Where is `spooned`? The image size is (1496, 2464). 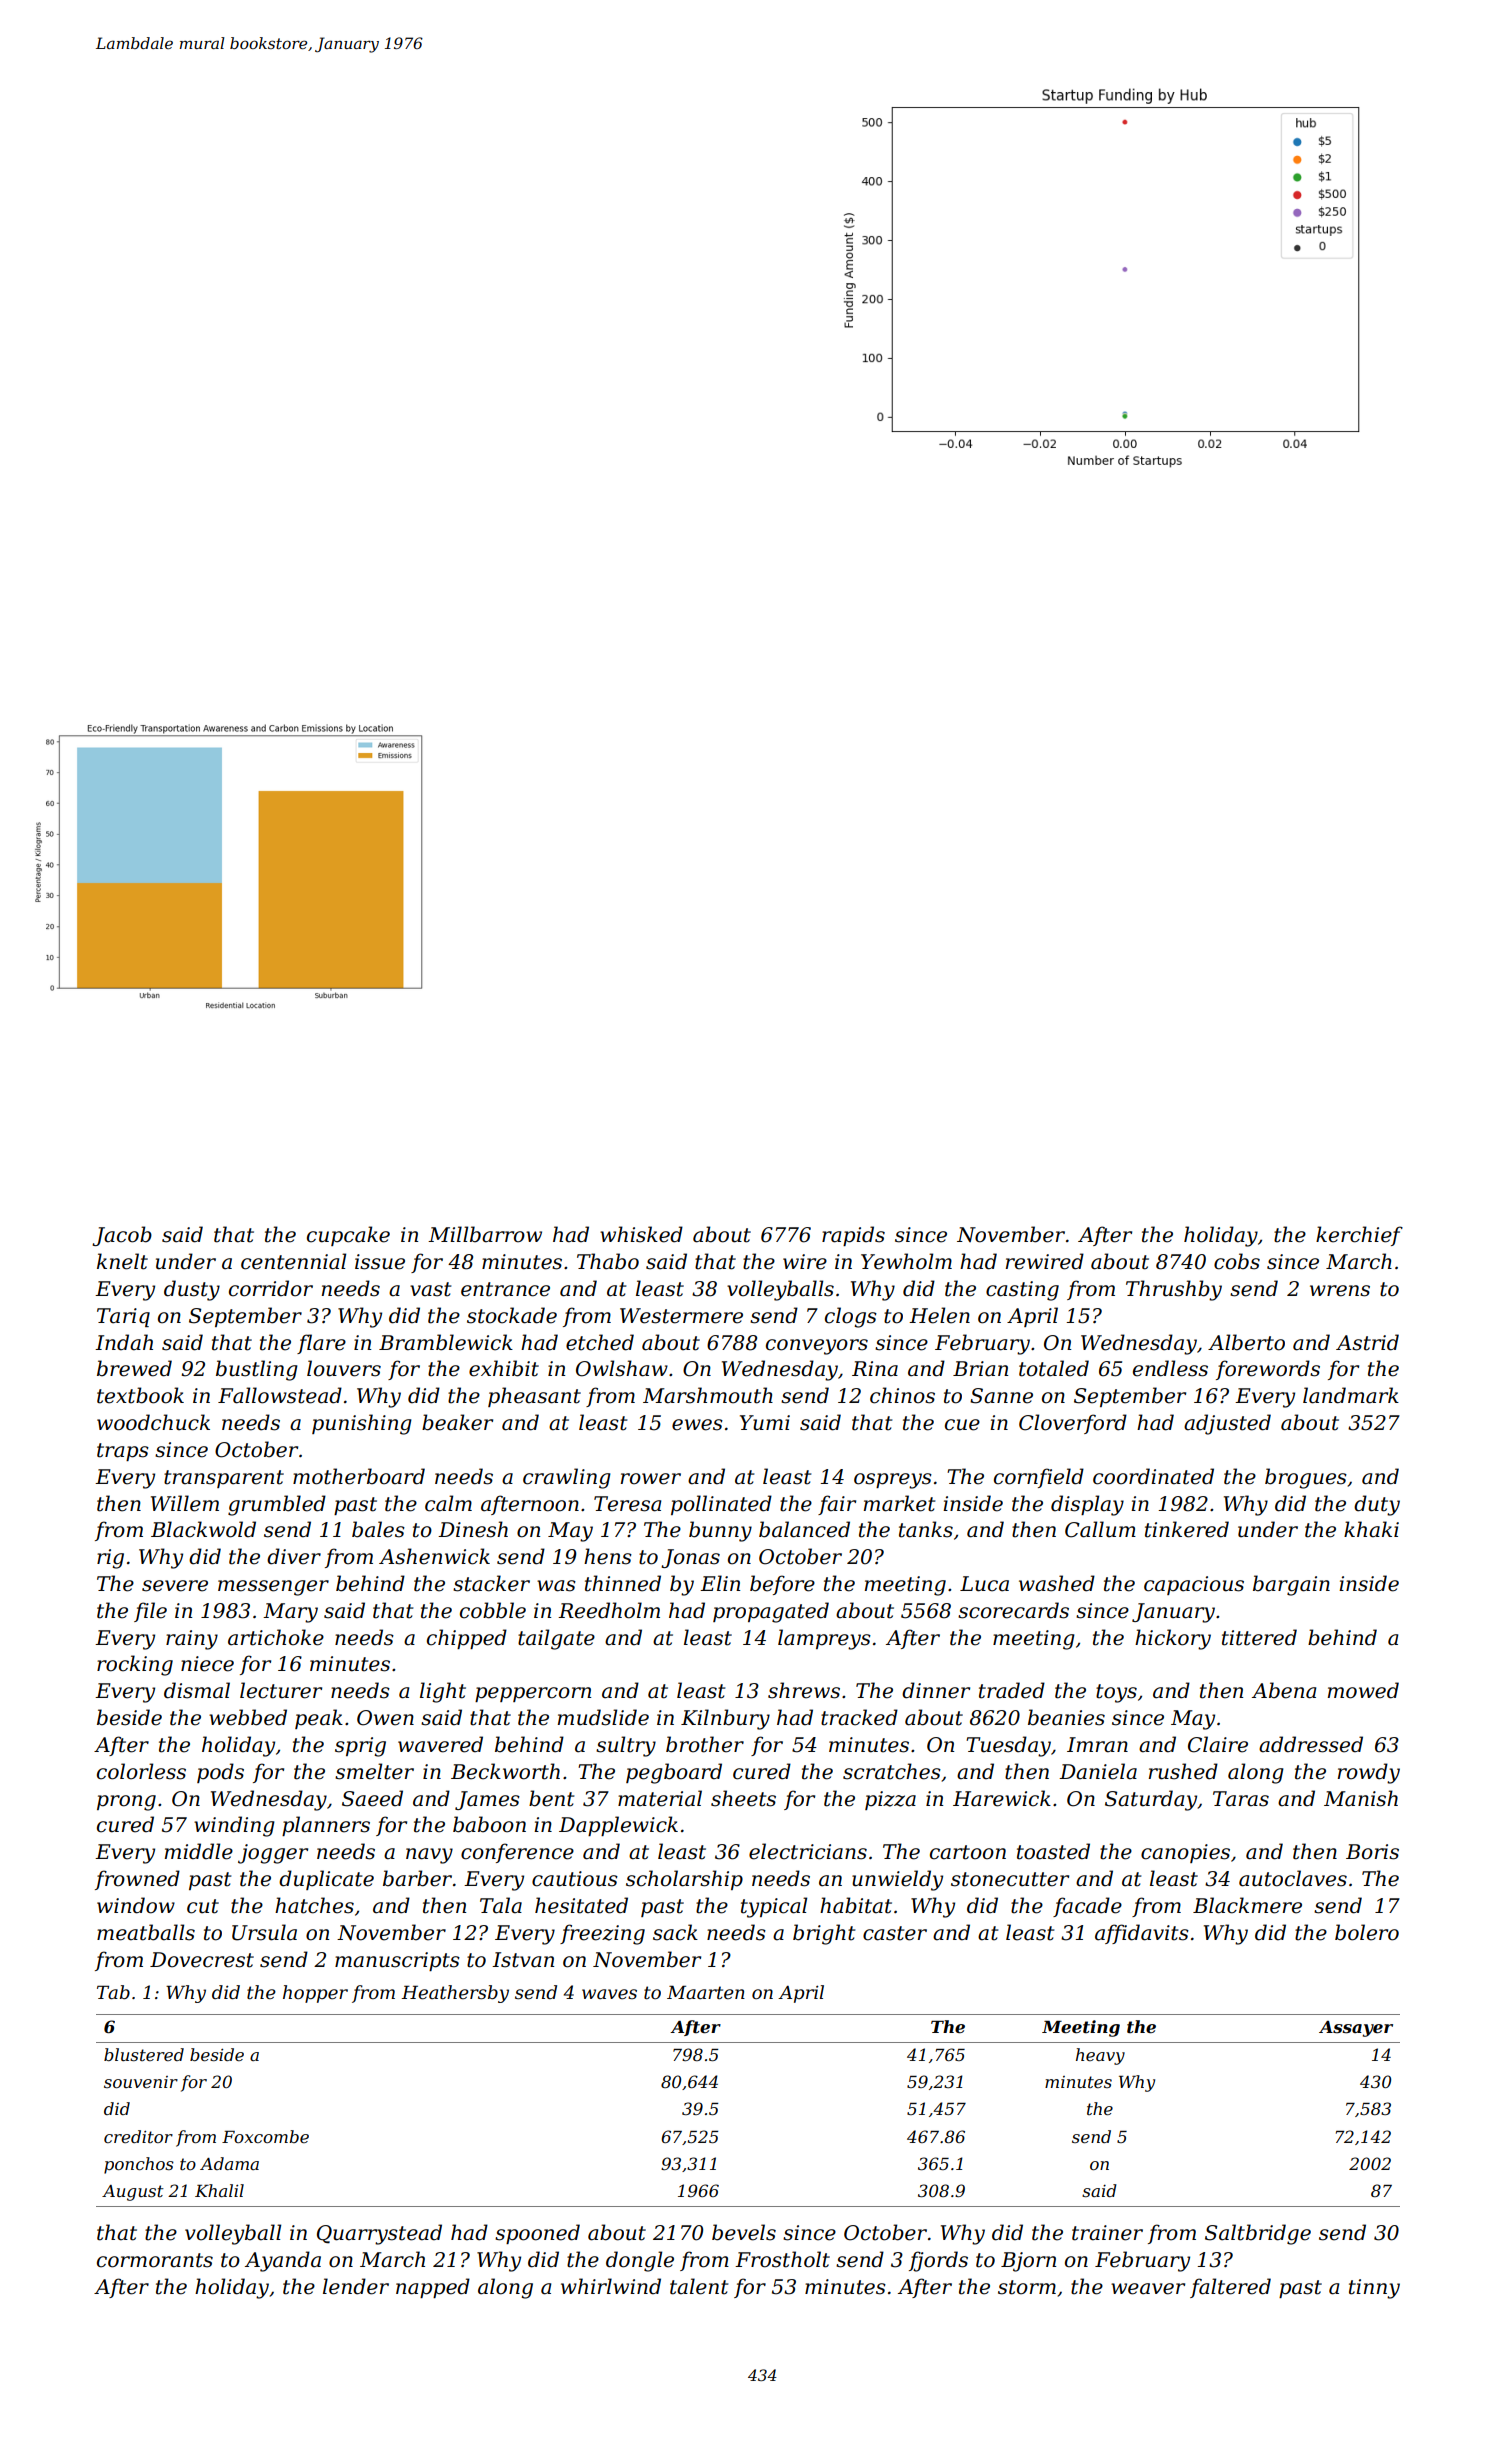
spooned is located at coordinates (537, 2234).
